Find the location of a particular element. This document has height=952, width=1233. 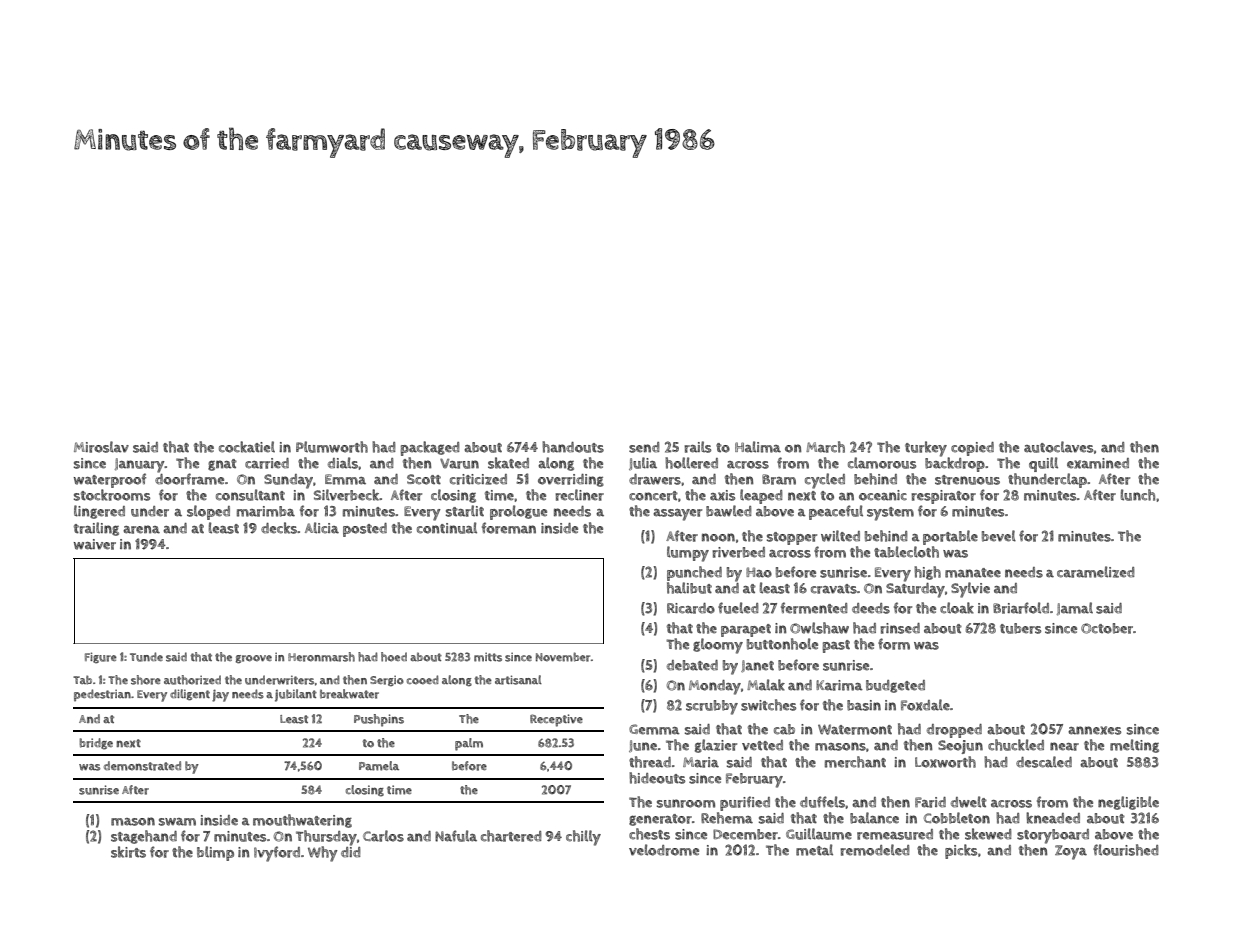

Figure is located at coordinates (101, 657).
